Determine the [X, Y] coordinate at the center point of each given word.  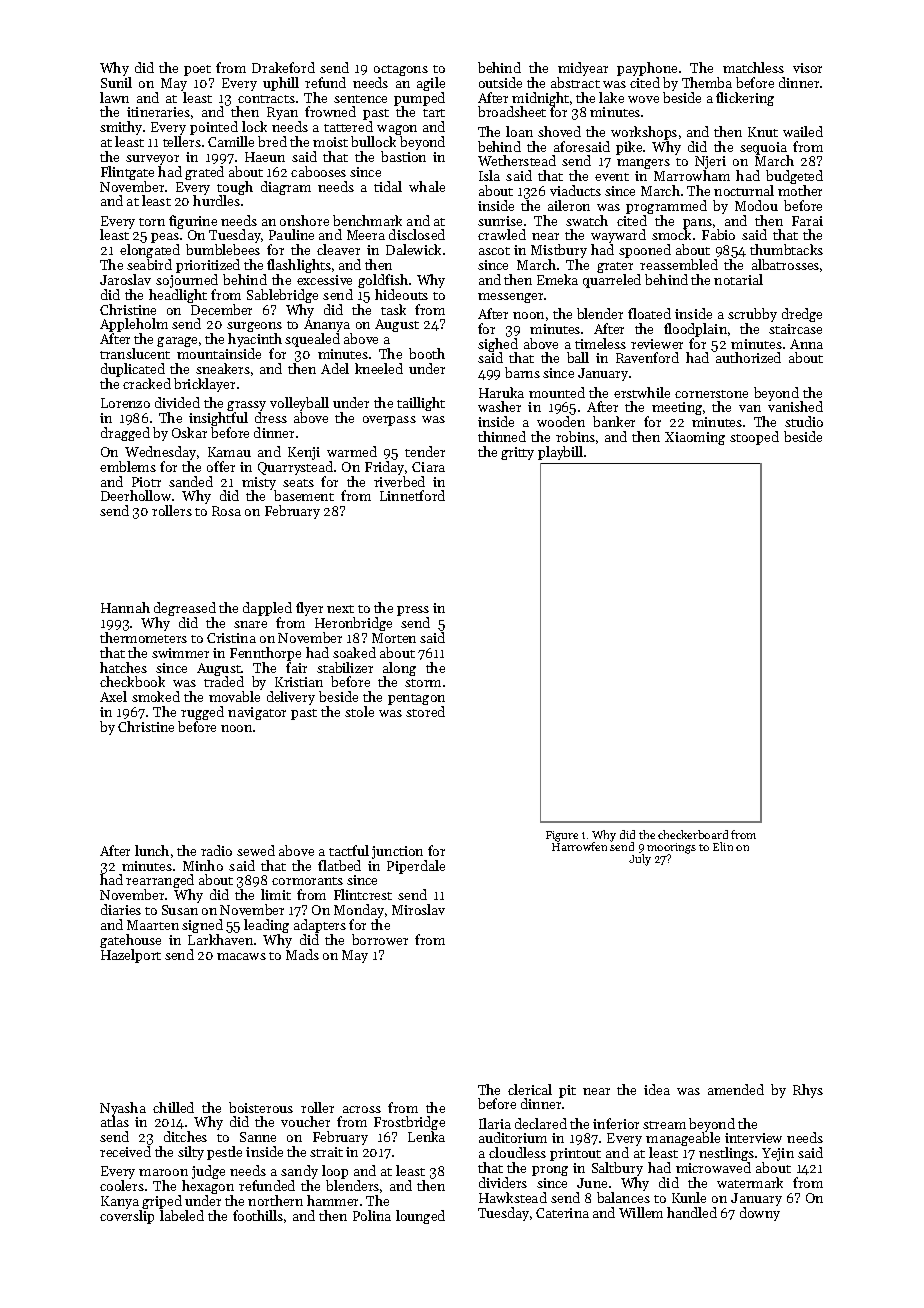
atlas [115, 1122]
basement [304, 496]
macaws [241, 956]
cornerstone [711, 394]
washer [499, 406]
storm [423, 683]
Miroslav [418, 909]
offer [221, 466]
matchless [753, 67]
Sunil [116, 82]
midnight [540, 99]
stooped [754, 438]
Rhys [808, 1091]
